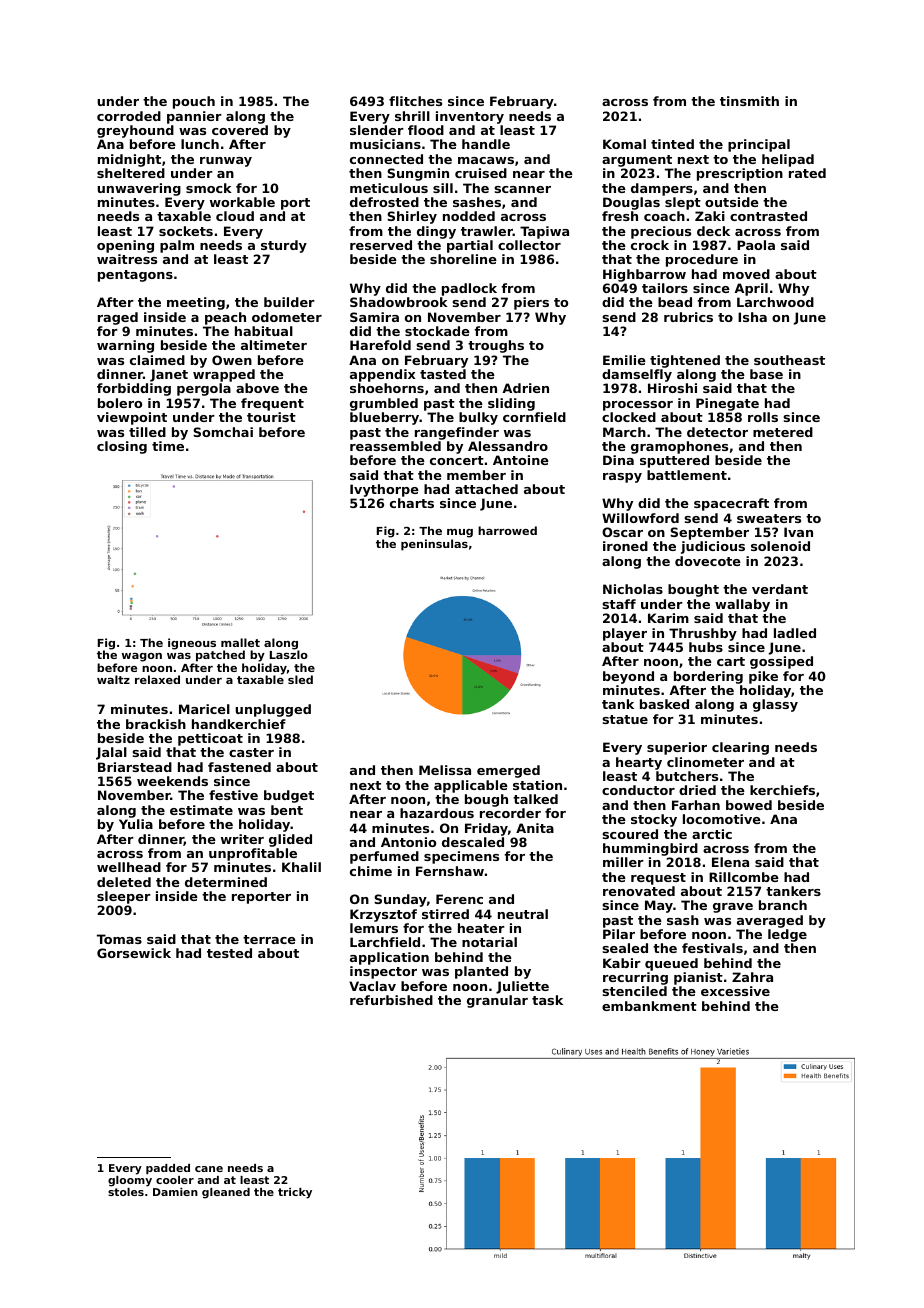 This screenshot has width=924, height=1308. Describe the element at coordinates (142, 657) in the screenshot. I see `wagon` at that location.
